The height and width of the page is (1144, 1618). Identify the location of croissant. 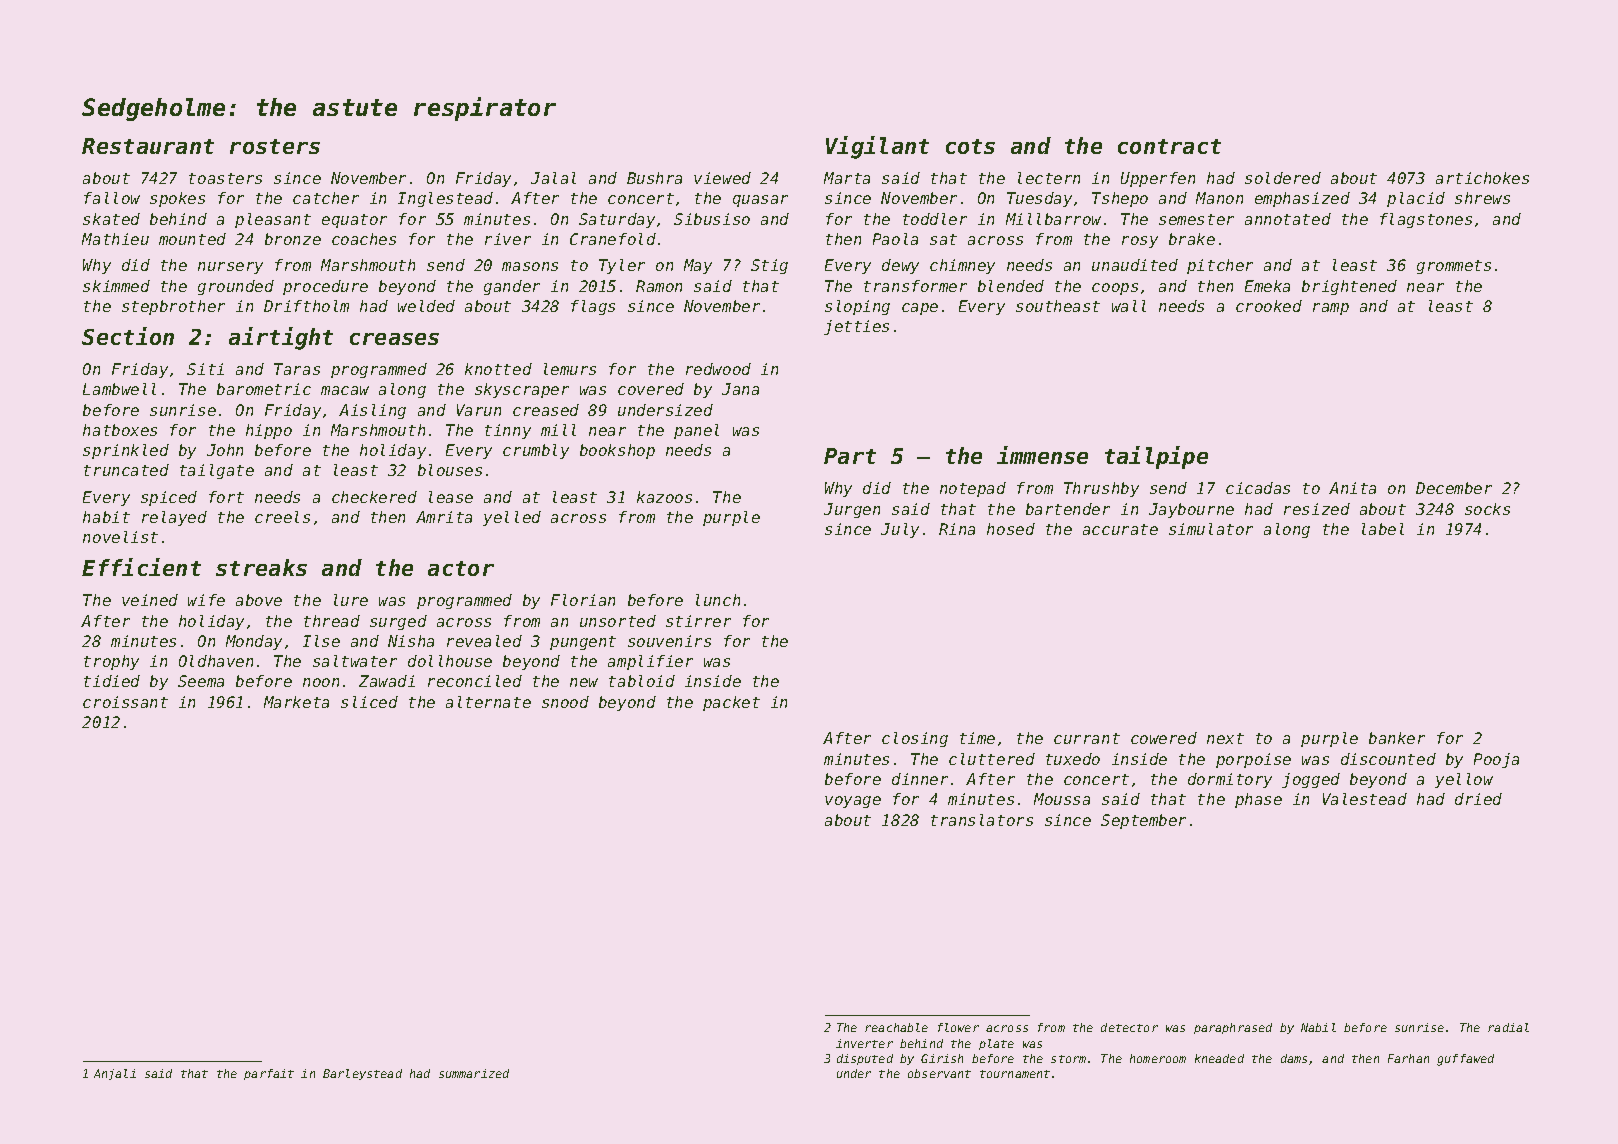
(125, 702).
